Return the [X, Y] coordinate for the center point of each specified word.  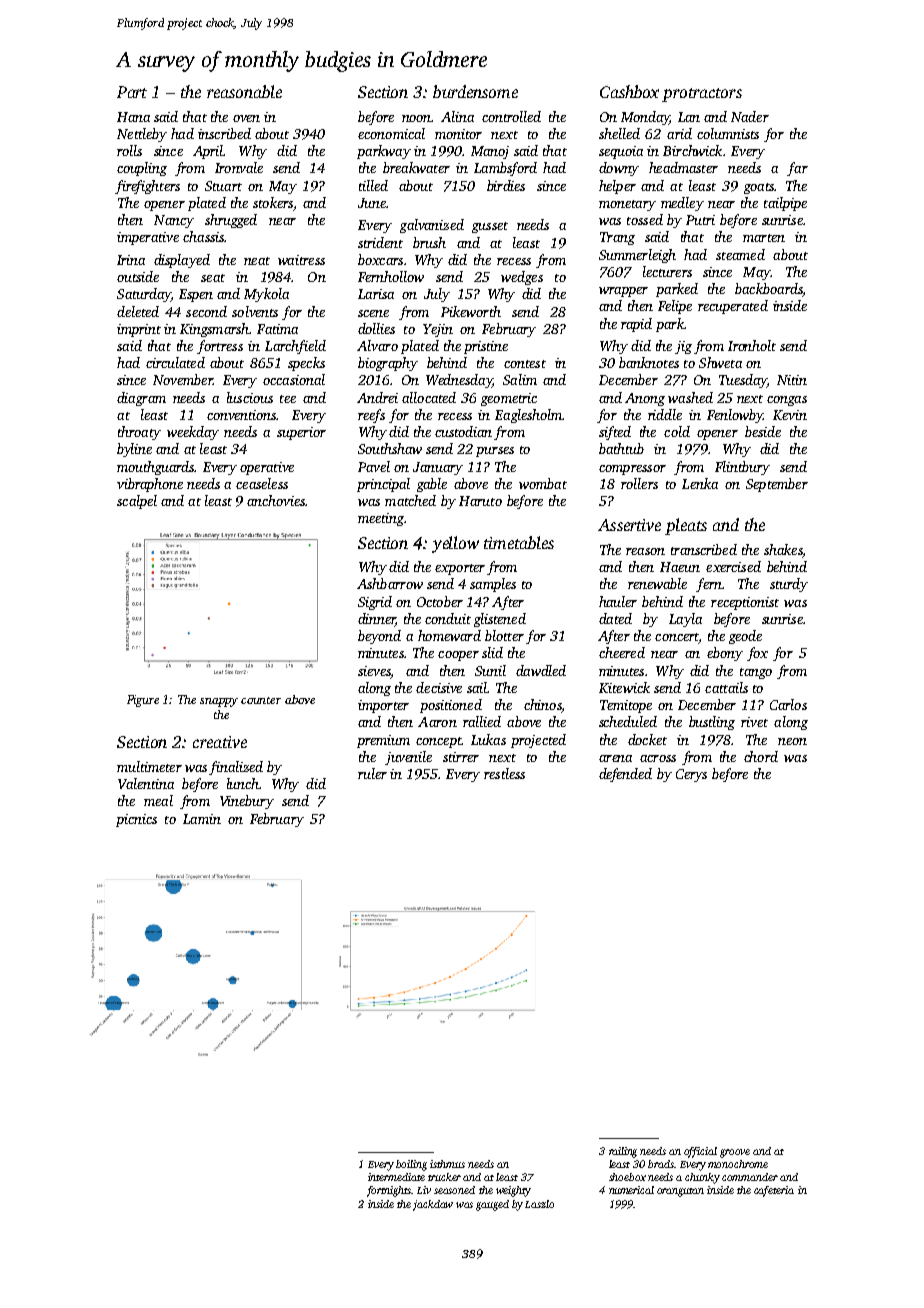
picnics [136, 820]
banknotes [649, 362]
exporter [460, 569]
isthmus [447, 1164]
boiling [411, 1165]
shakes [783, 549]
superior [301, 433]
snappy [219, 702]
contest [525, 364]
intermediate [396, 1177]
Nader [750, 116]
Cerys [691, 775]
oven [246, 118]
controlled [511, 116]
